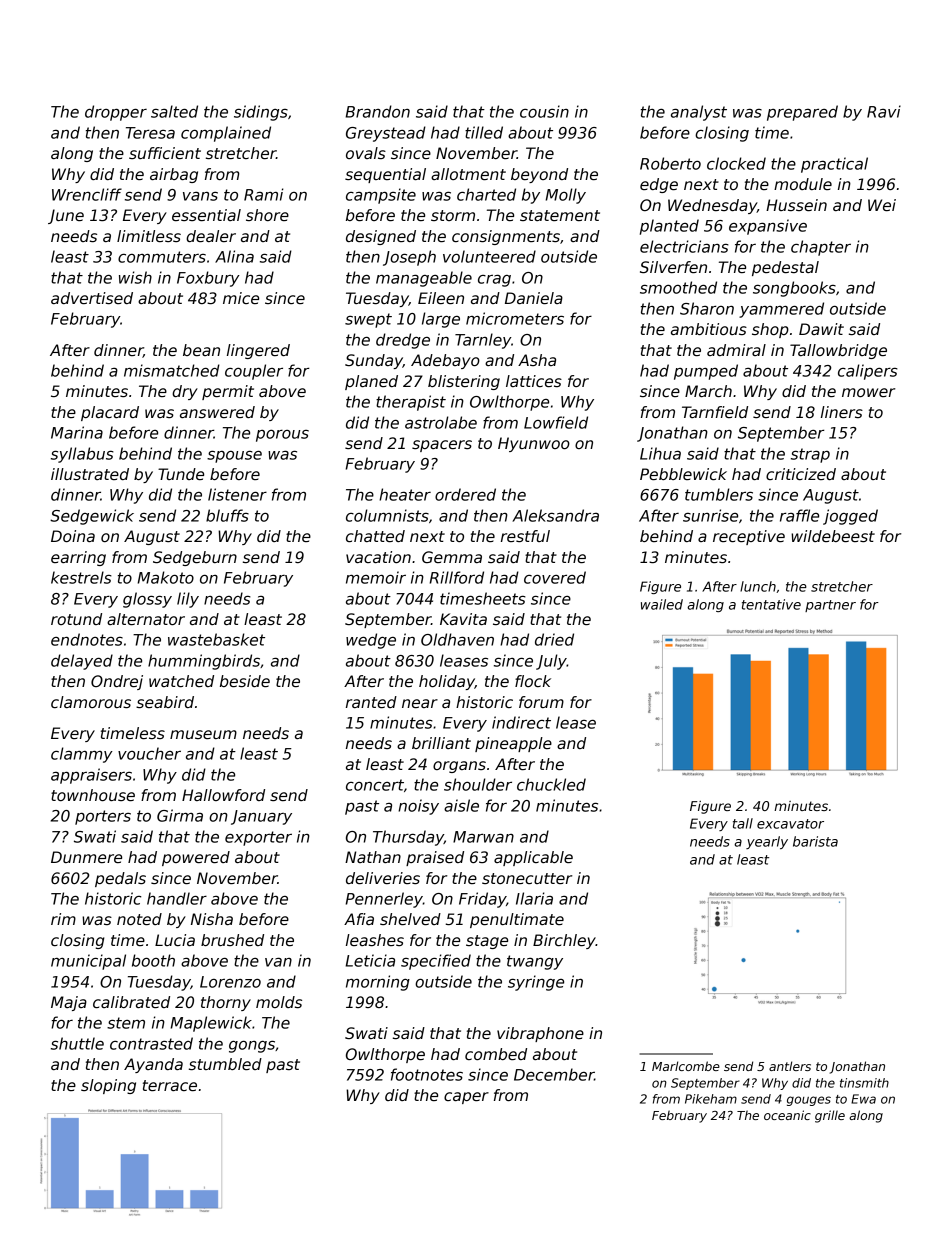 This screenshot has height=1233, width=952. What do you see at coordinates (850, 517) in the screenshot?
I see `jogged` at bounding box center [850, 517].
